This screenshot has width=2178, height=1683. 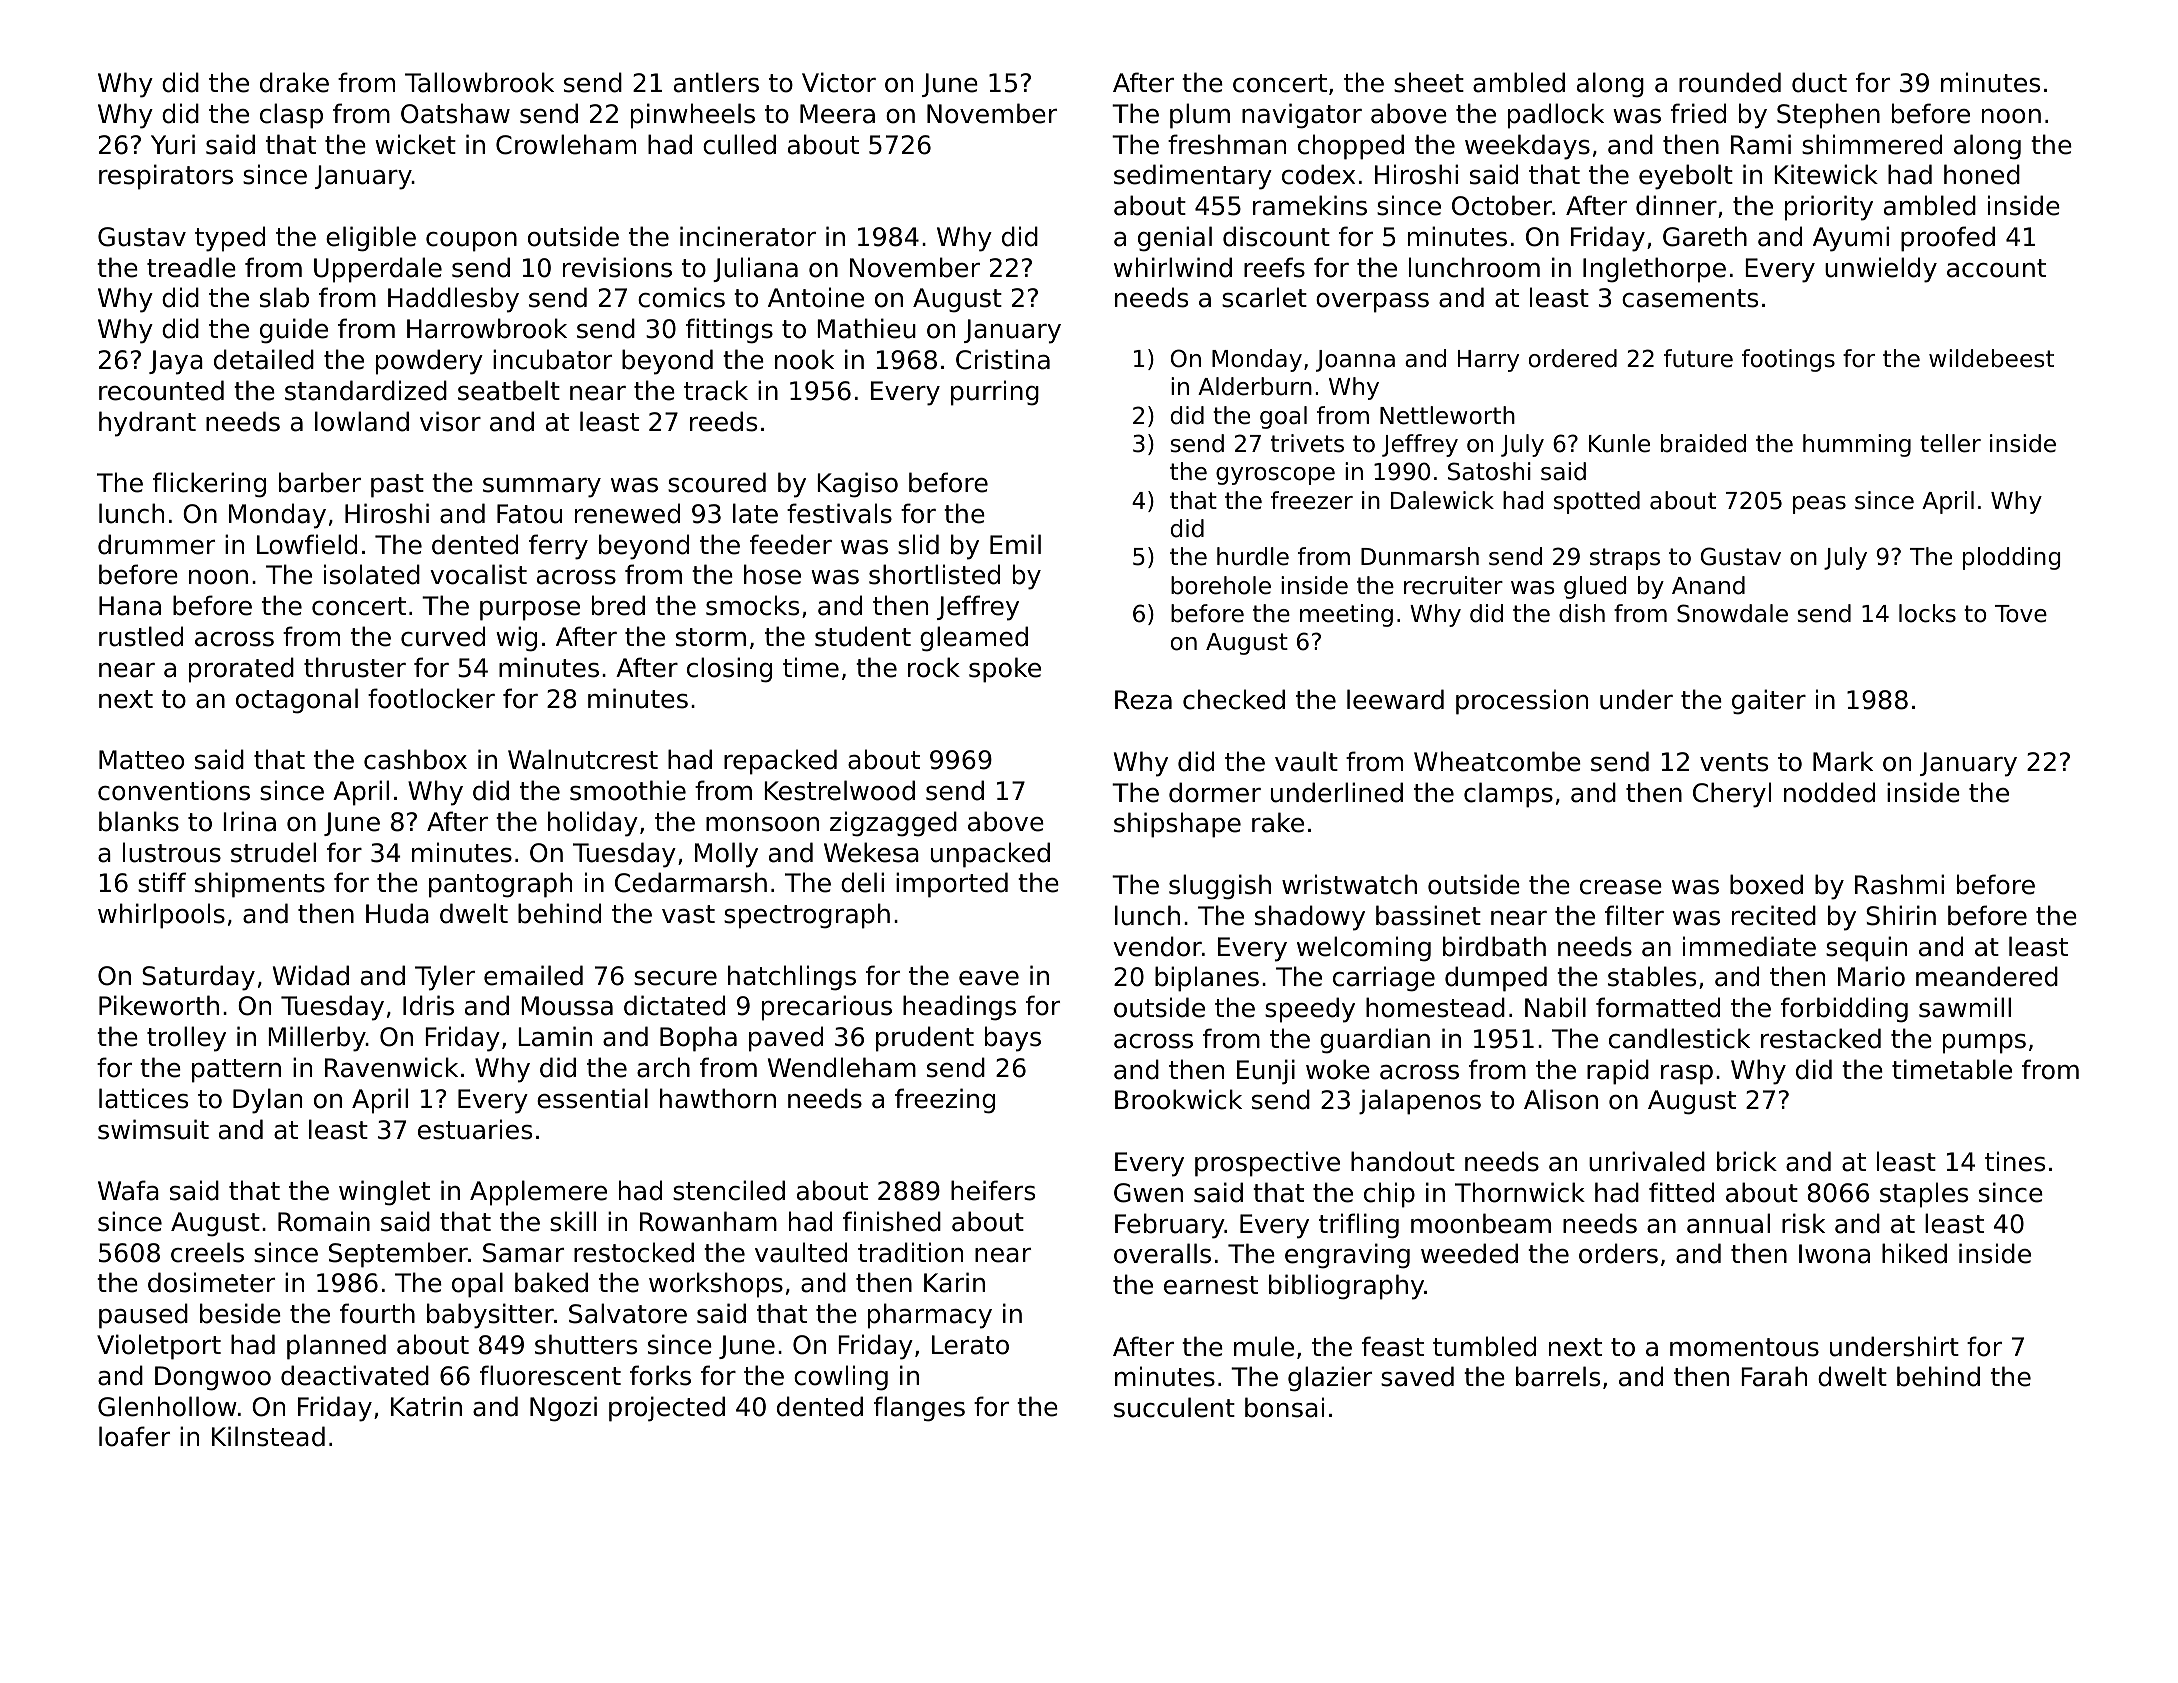 I want to click on eyebolt, so click(x=1686, y=177).
